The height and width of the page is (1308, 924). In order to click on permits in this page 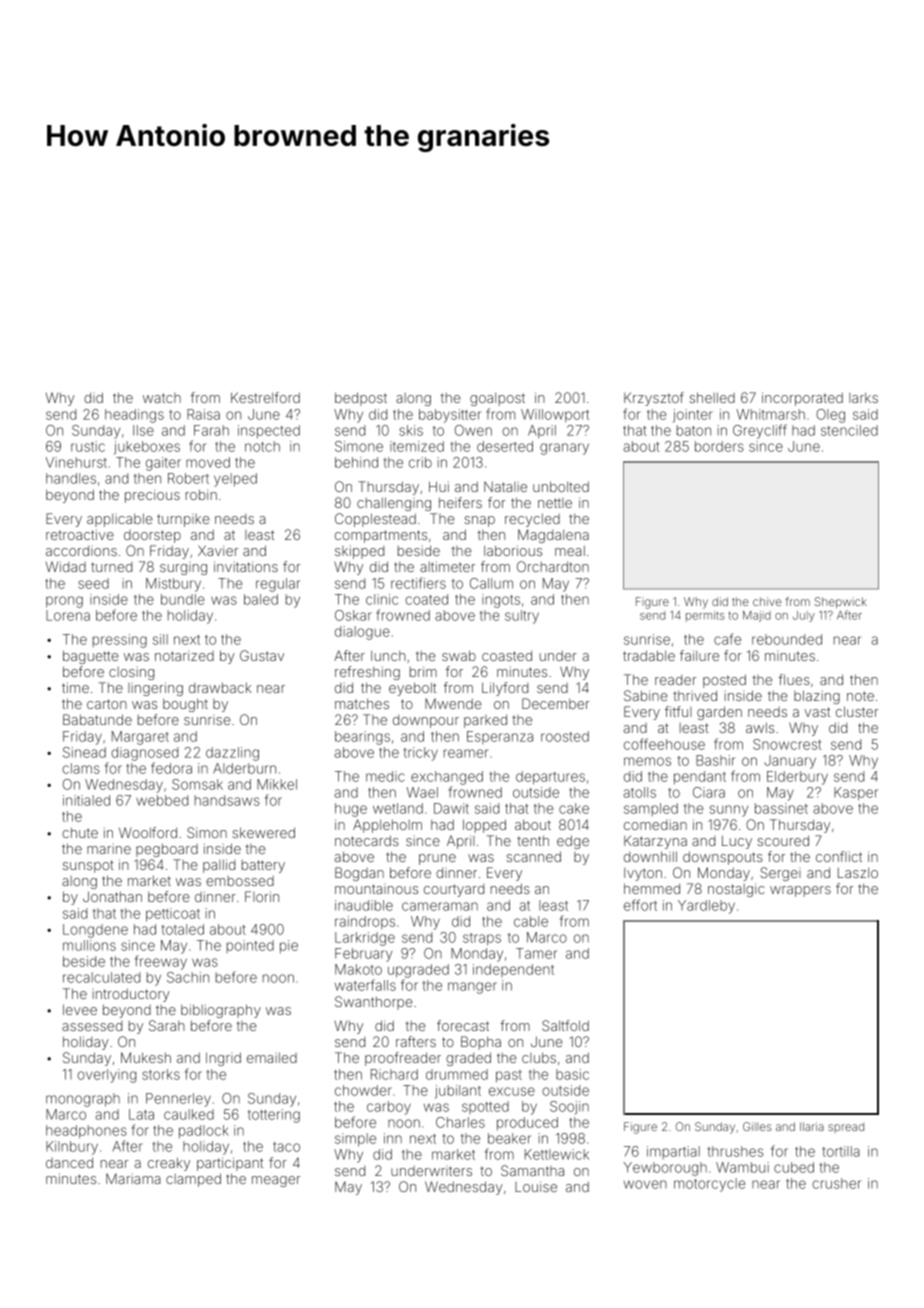, I will do `click(705, 616)`.
